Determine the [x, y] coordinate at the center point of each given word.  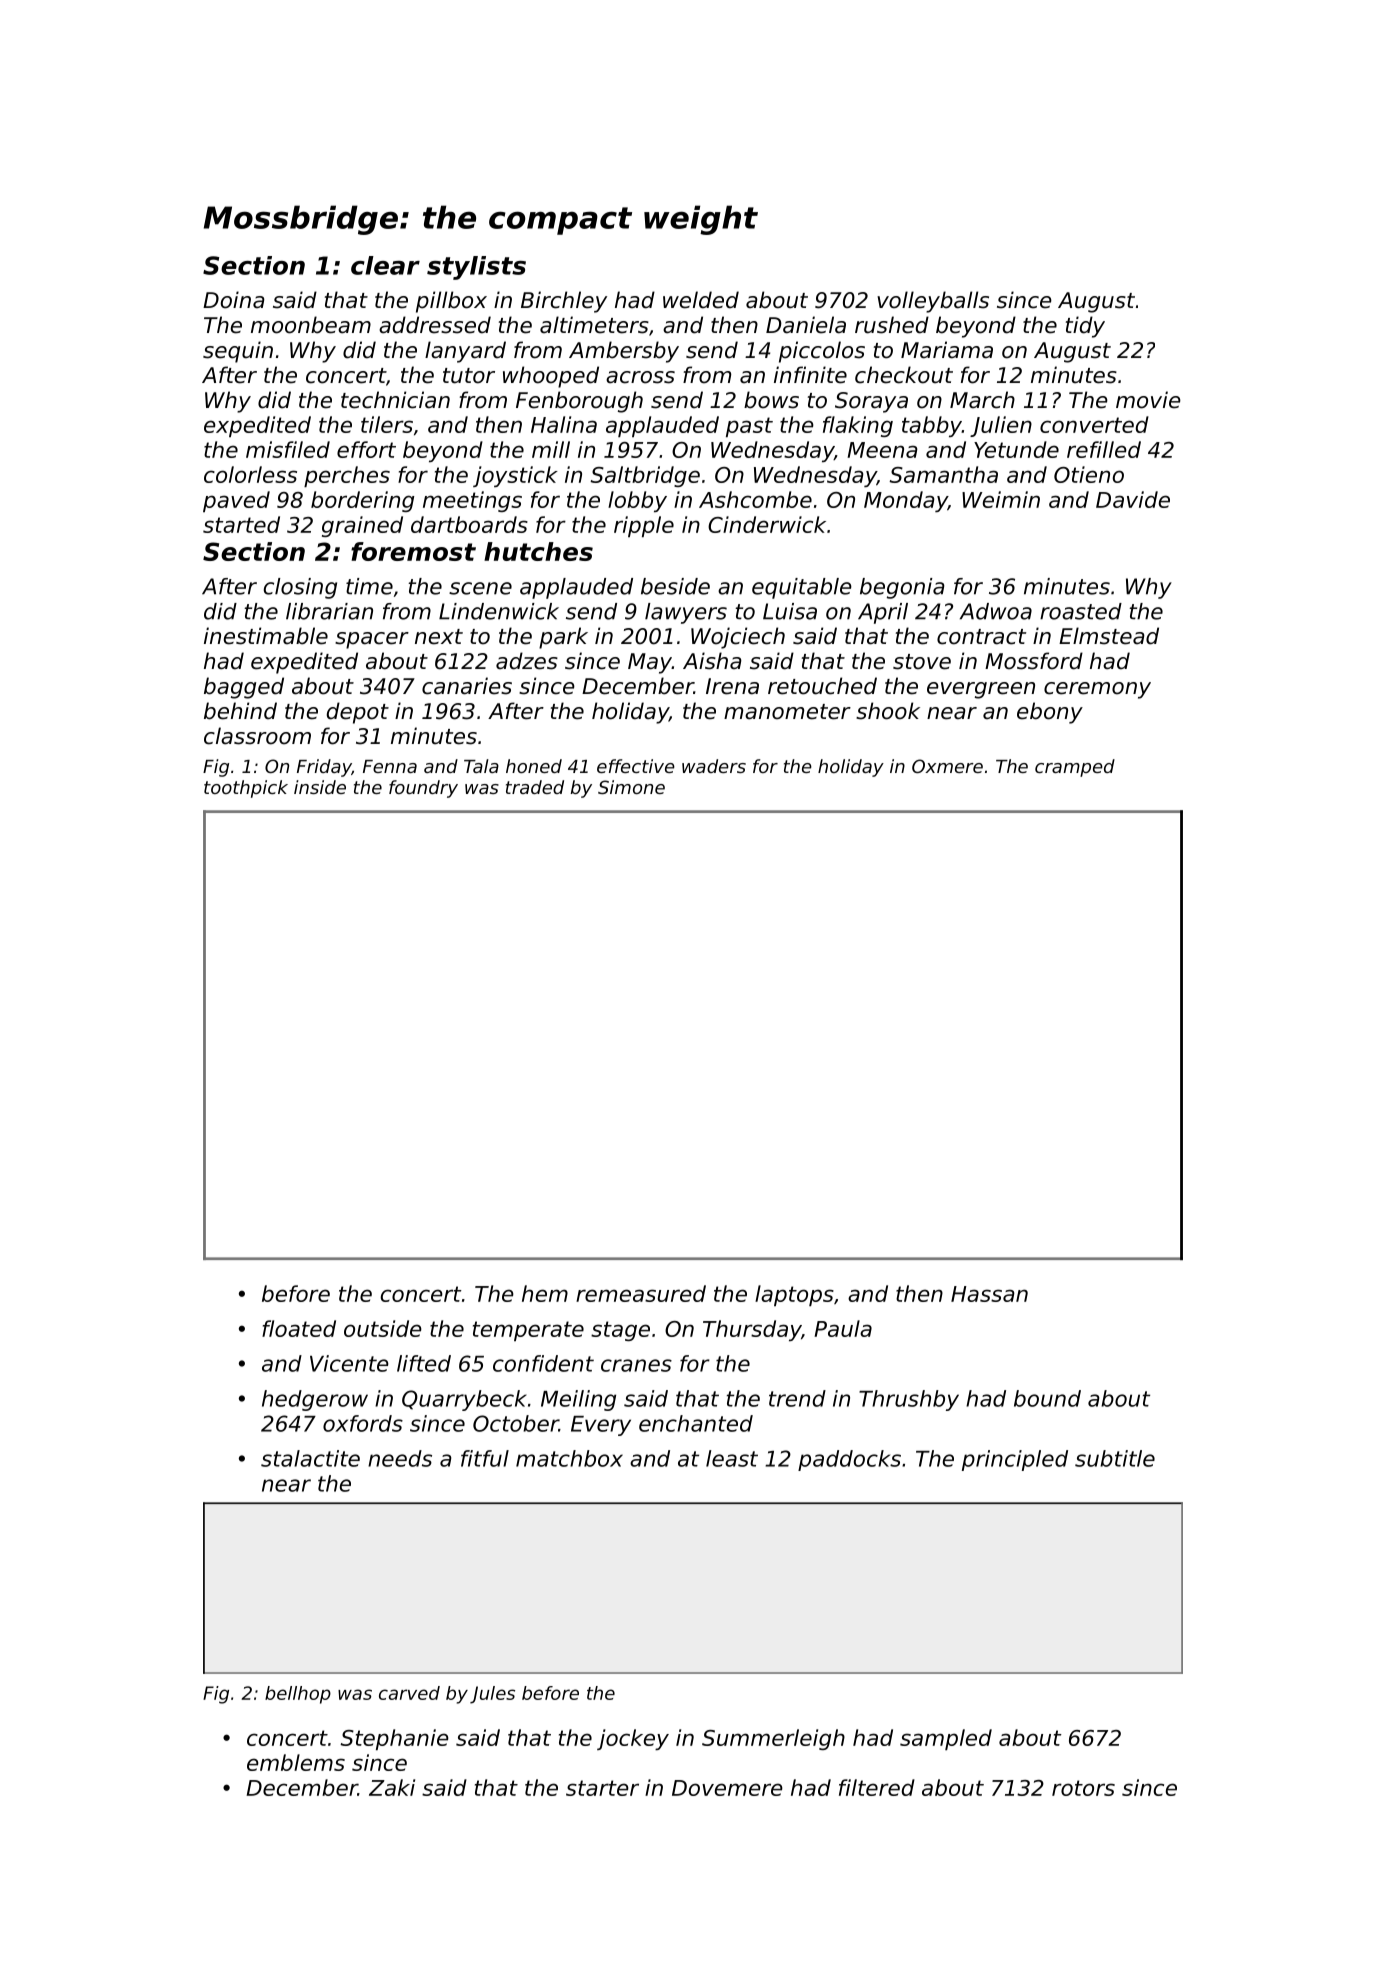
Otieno [1089, 474]
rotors [1083, 1788]
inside [320, 787]
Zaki [392, 1787]
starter [602, 1788]
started [241, 524]
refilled [1104, 449]
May [650, 663]
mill [551, 449]
